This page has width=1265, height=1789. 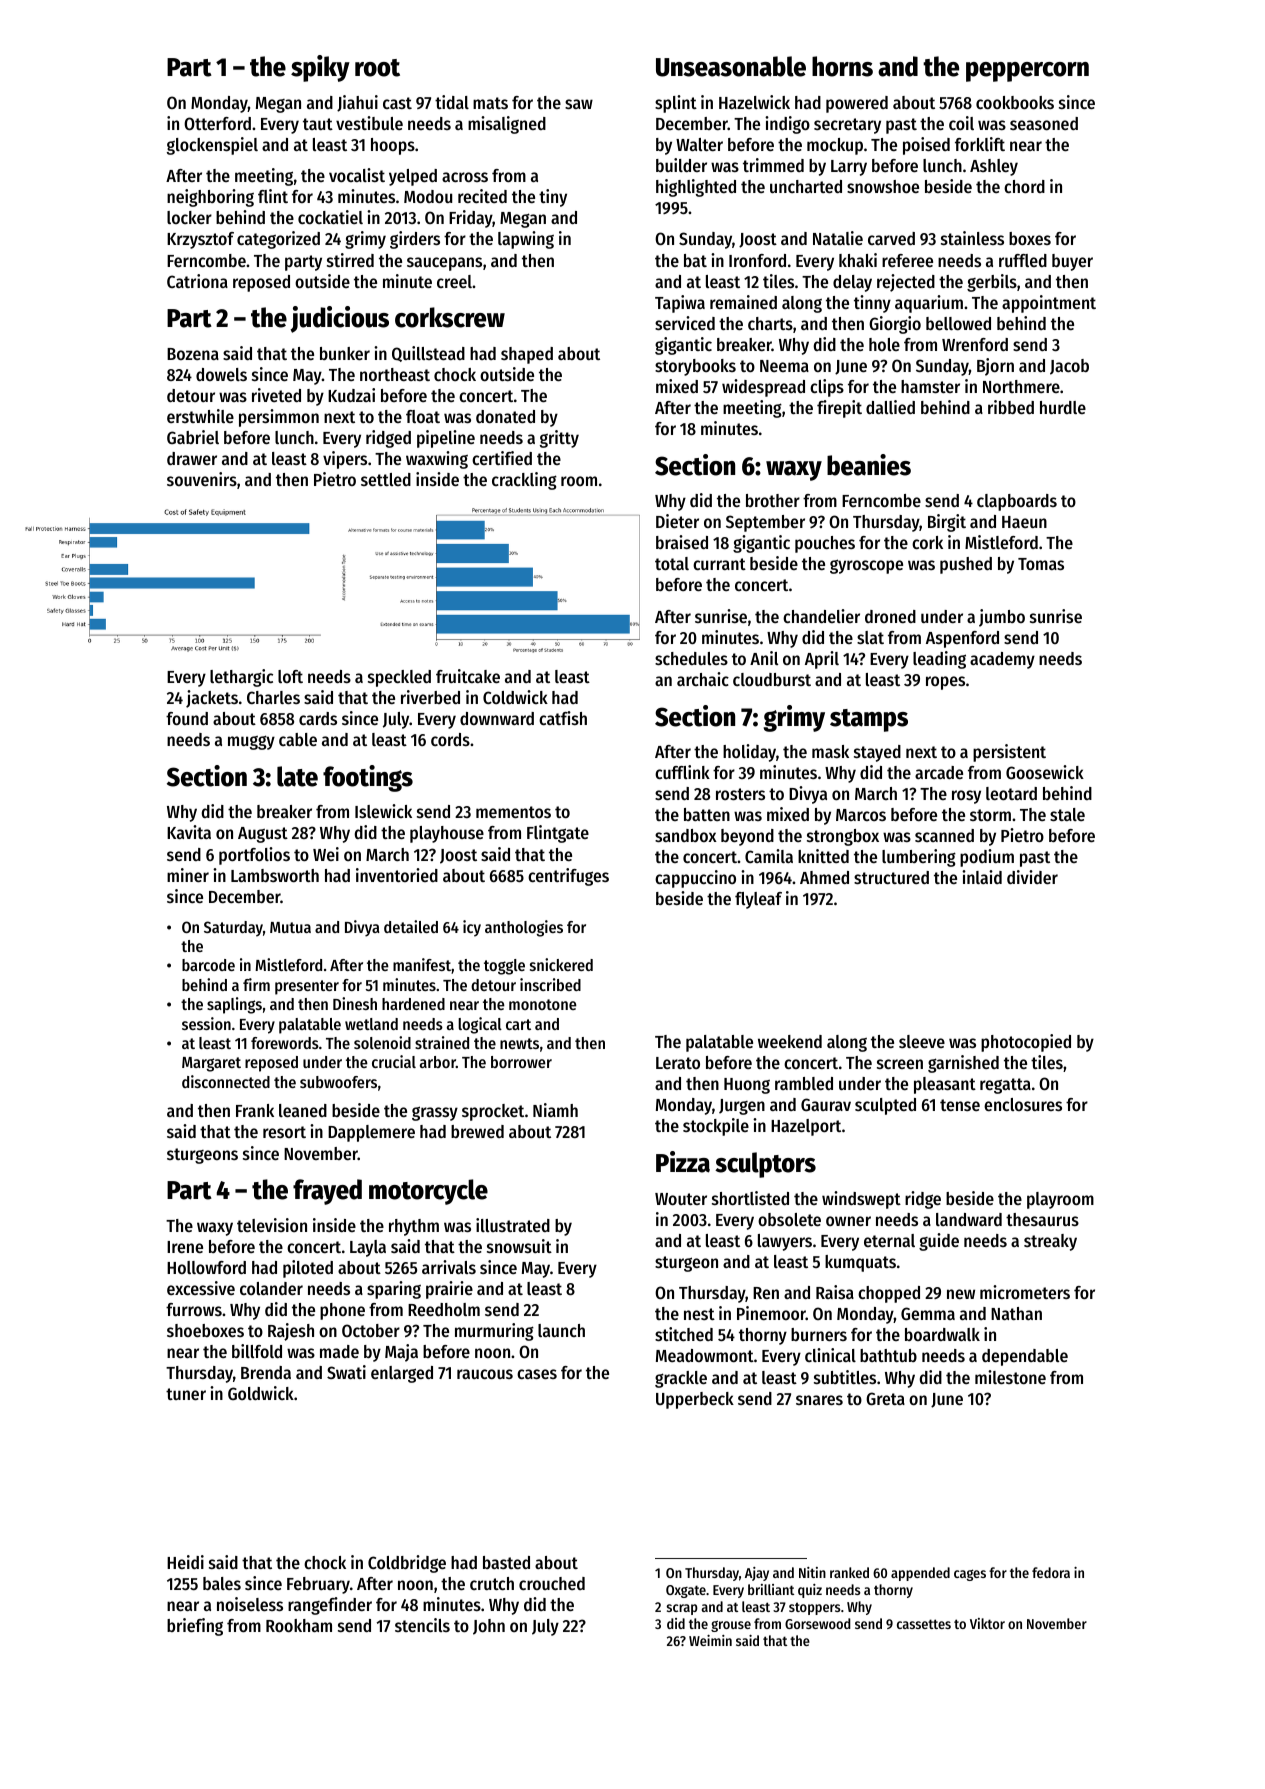 I want to click on pushed, so click(x=966, y=565).
